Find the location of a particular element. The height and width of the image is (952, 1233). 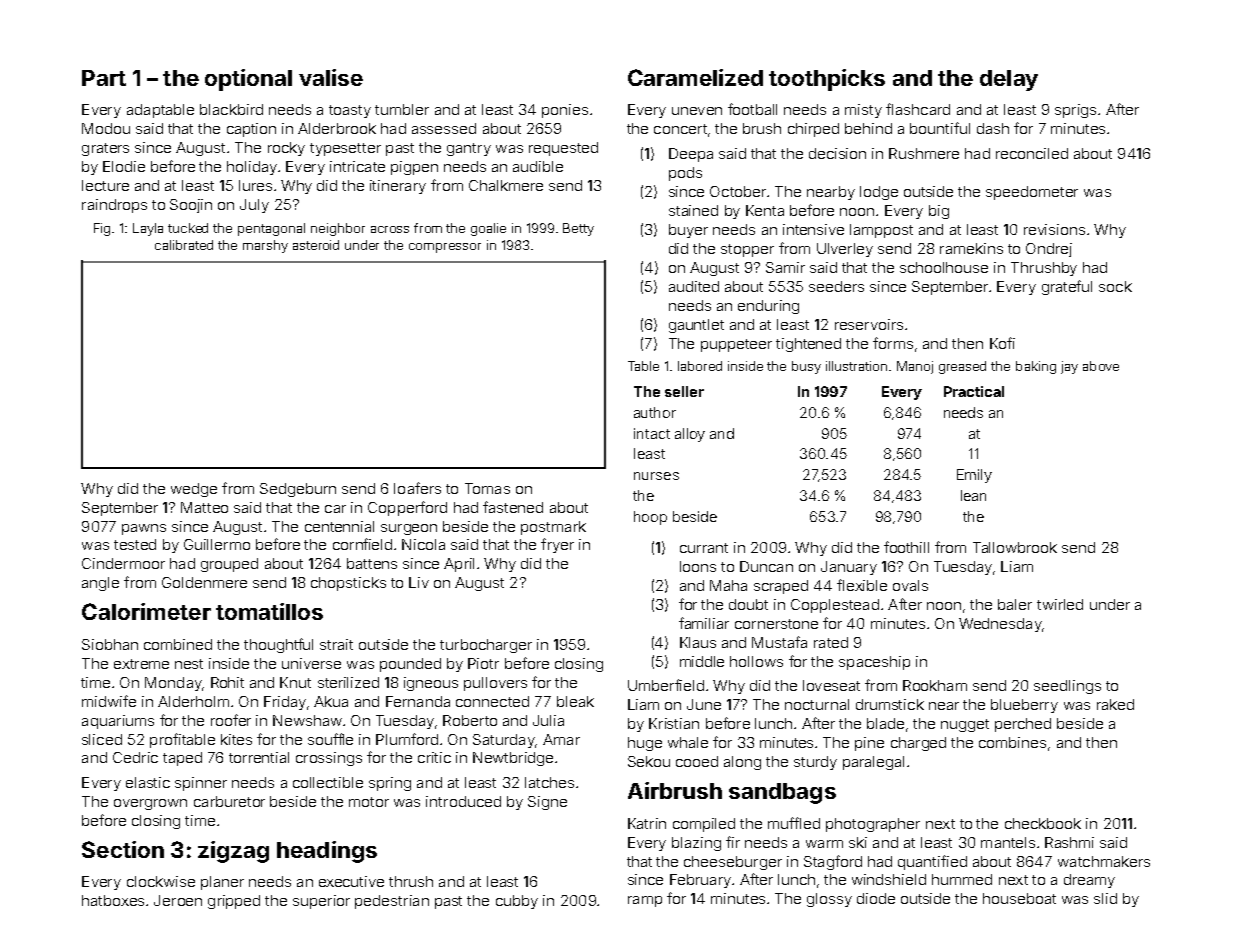

delay is located at coordinates (1009, 80).
